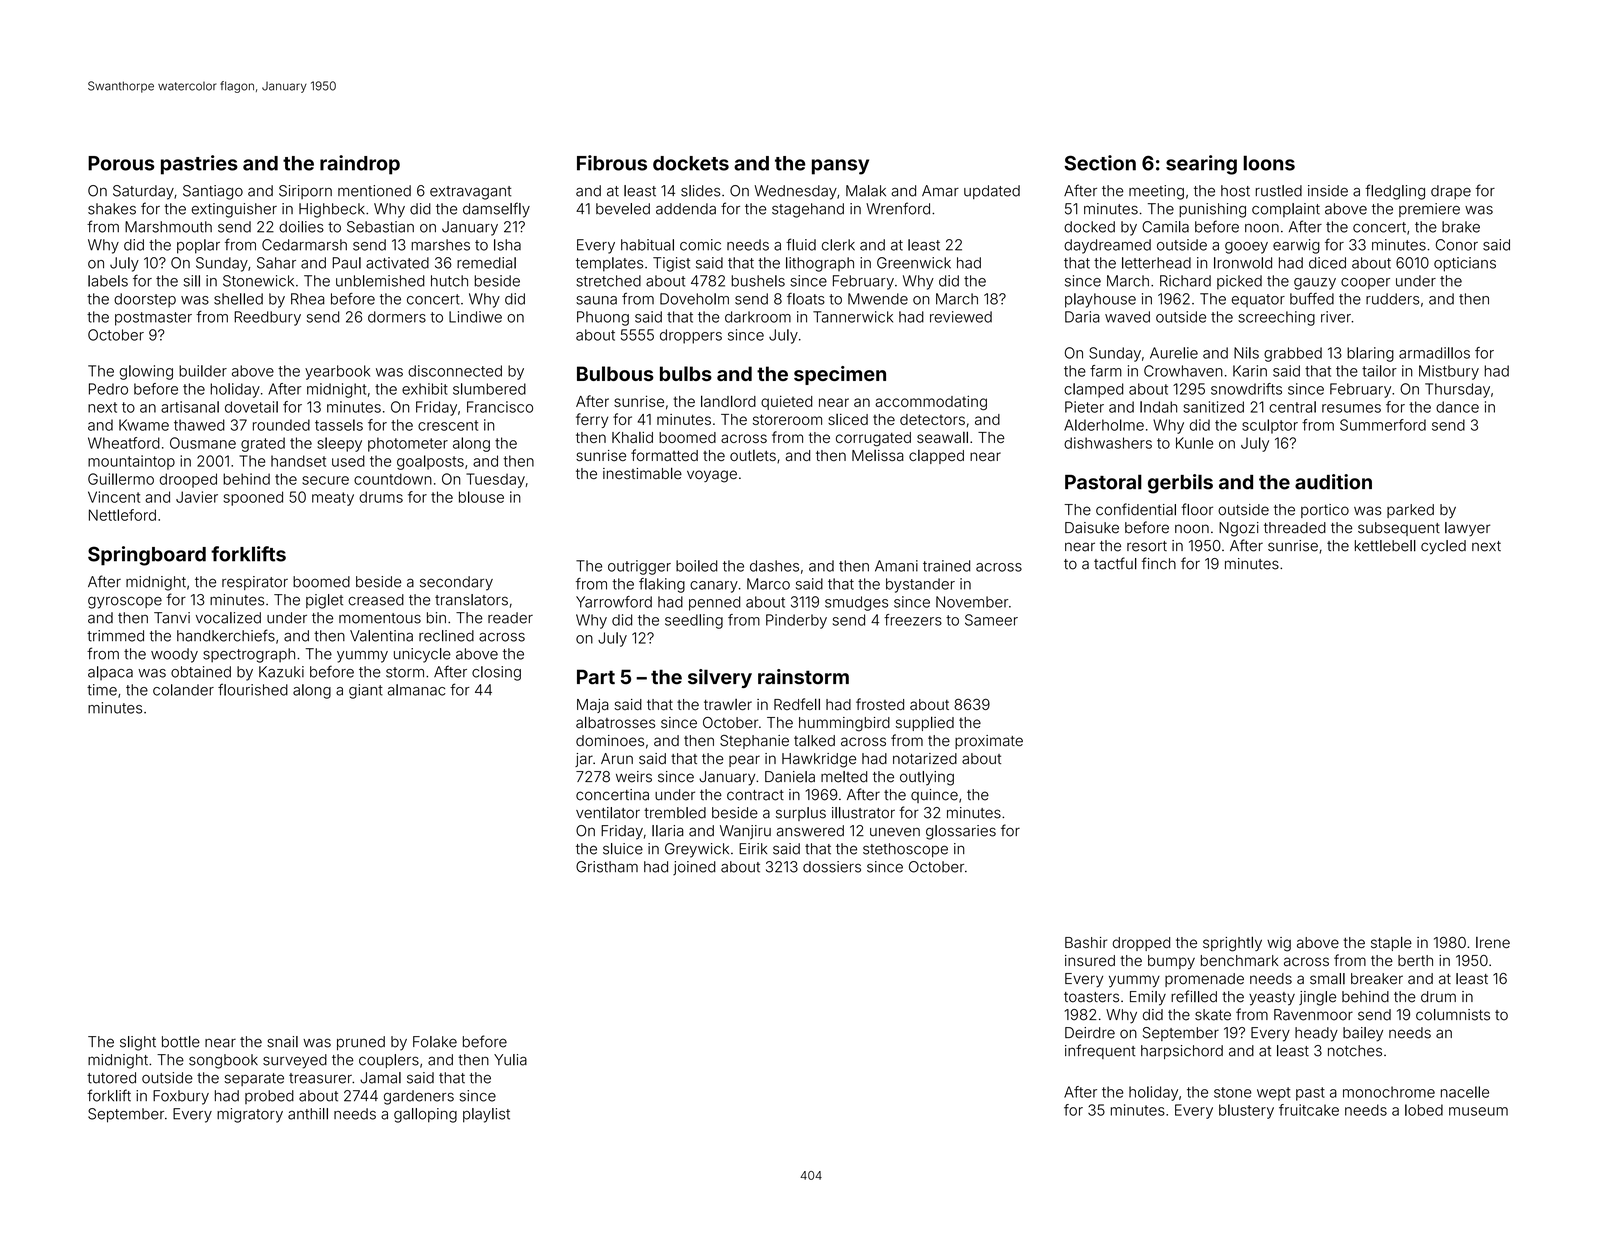 The height and width of the document is (1236, 1600). Describe the element at coordinates (1100, 163) in the document. I see `Section` at that location.
